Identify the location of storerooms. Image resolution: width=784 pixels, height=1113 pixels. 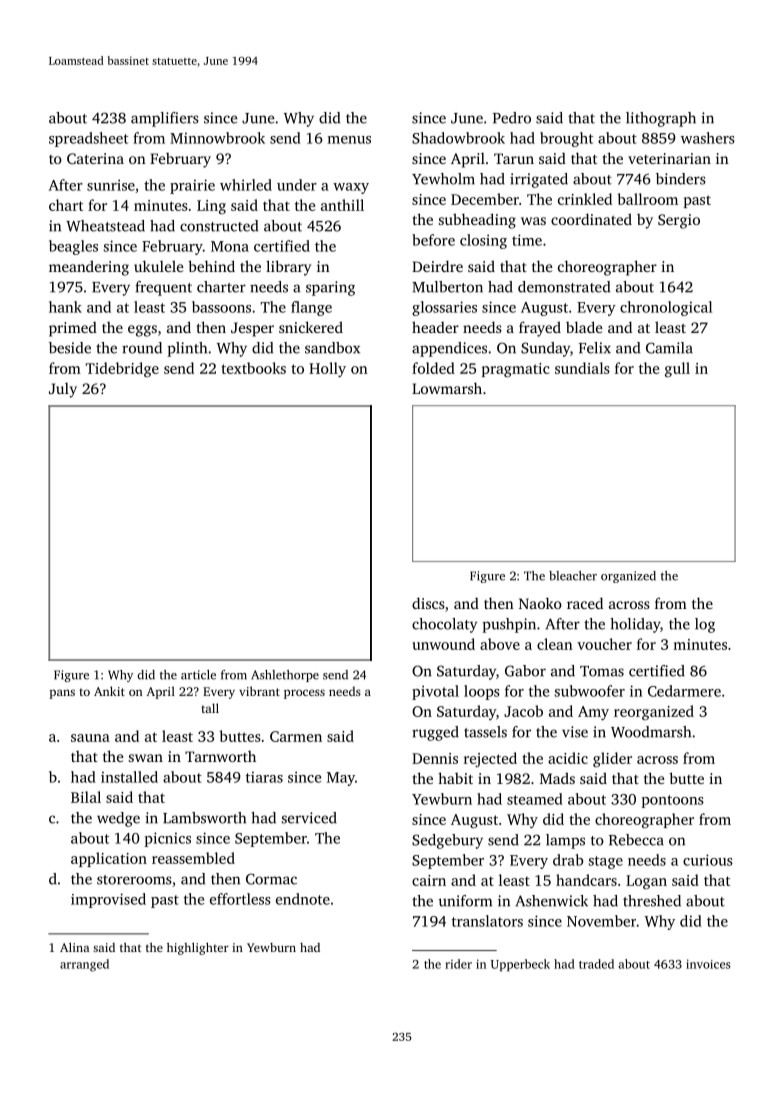
(134, 880).
